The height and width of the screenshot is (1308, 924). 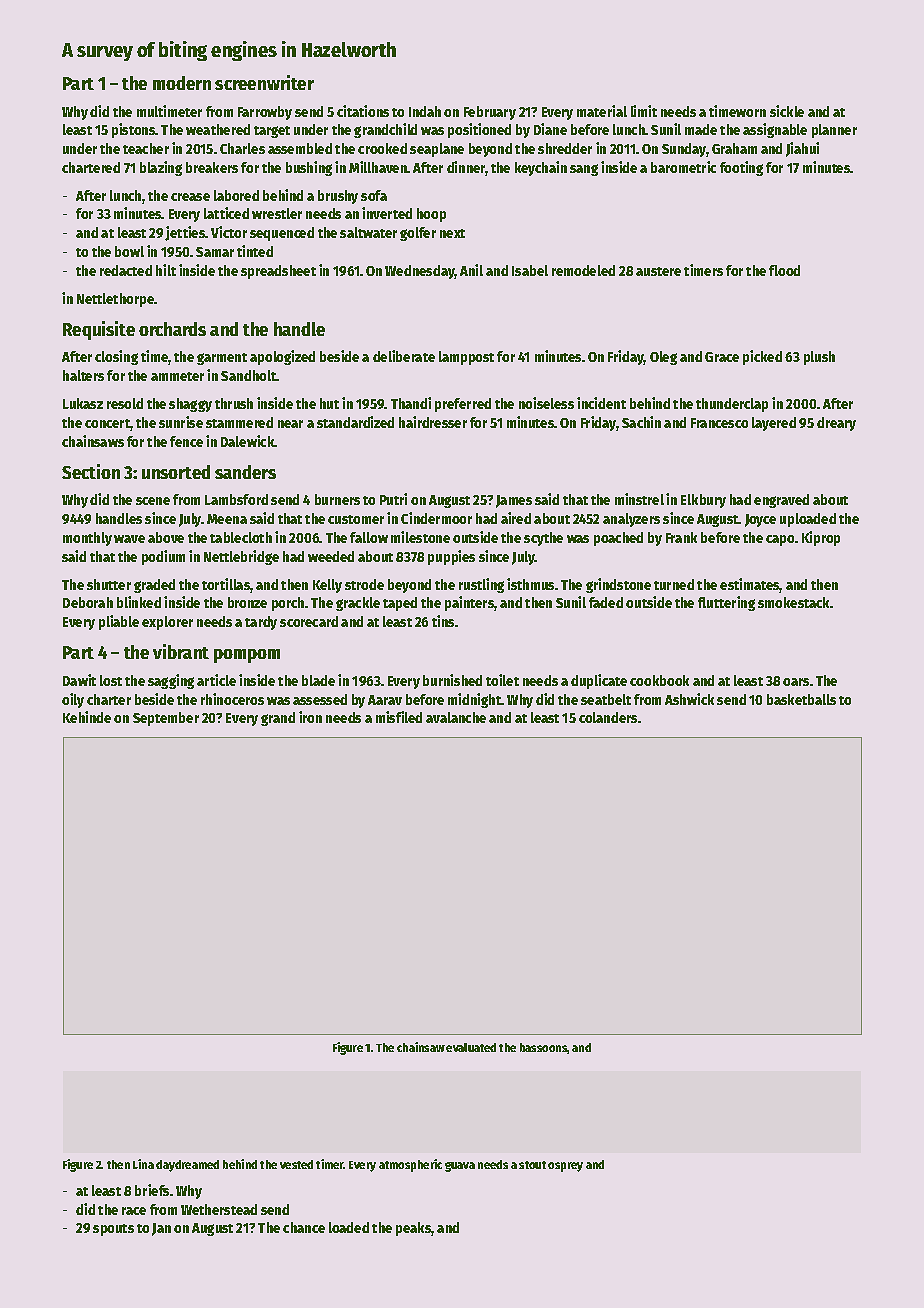 I want to click on deliberate, so click(x=404, y=356).
